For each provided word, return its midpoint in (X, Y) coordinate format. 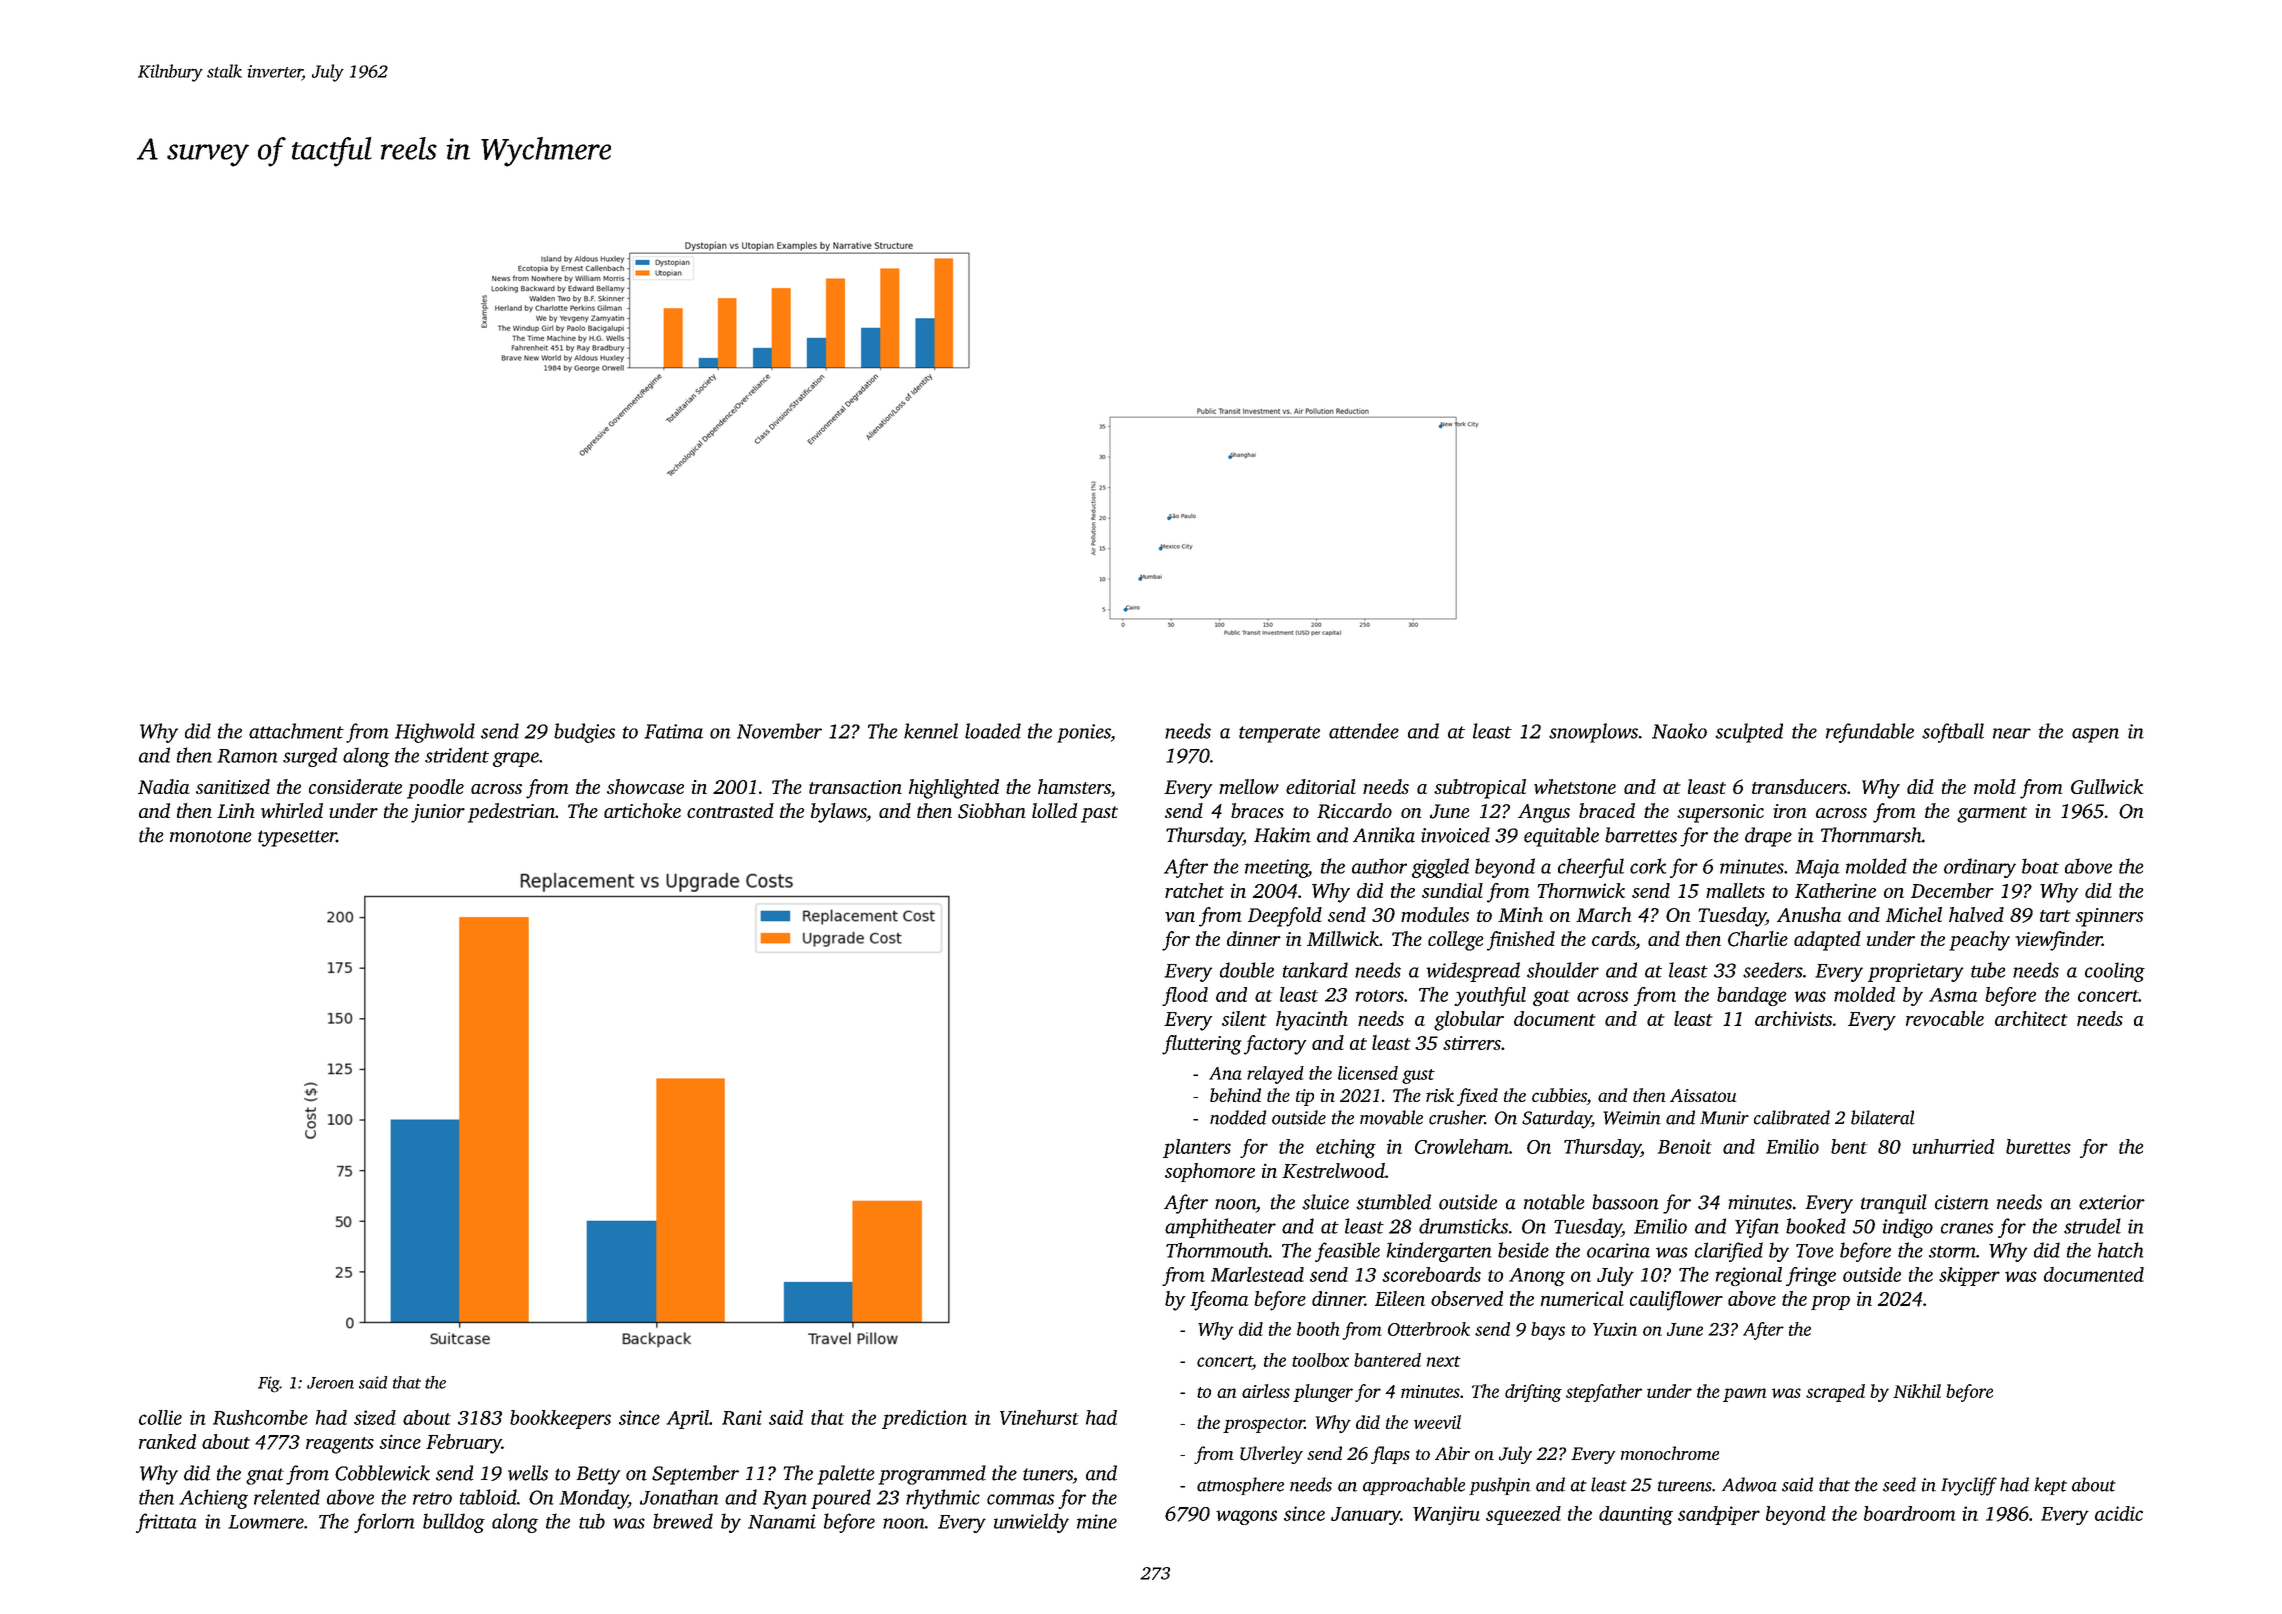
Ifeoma (1219, 1301)
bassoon (1625, 1202)
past (1099, 814)
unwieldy (1031, 1523)
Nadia (164, 786)
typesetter (297, 838)
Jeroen (330, 1383)
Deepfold (1285, 917)
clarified (1729, 1252)
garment (1992, 814)
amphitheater (1220, 1228)
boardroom (1910, 1513)
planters (1197, 1148)
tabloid (488, 1497)
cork (1648, 866)
